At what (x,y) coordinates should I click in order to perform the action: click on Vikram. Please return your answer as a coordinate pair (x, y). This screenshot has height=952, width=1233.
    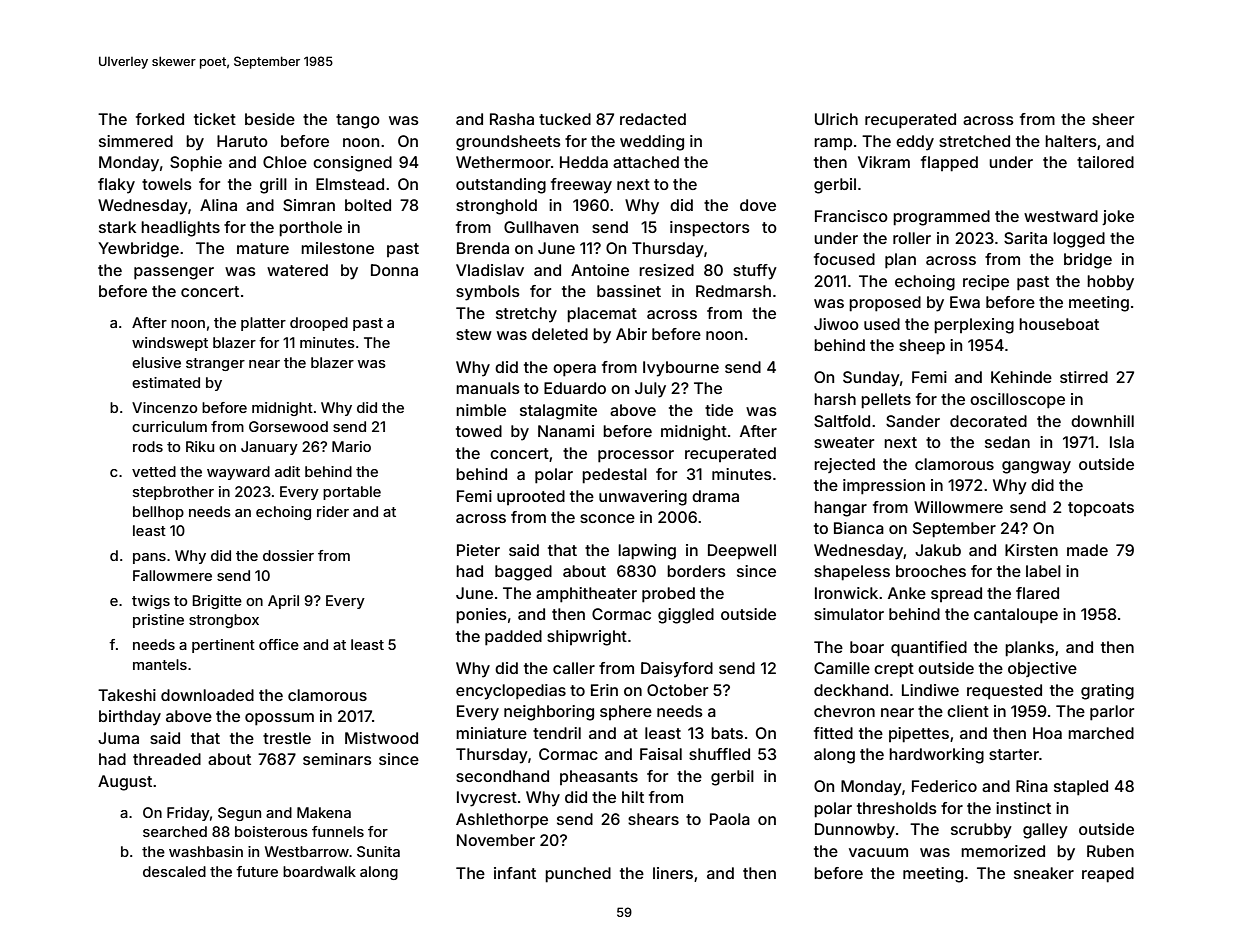
    Looking at the image, I should click on (884, 162).
